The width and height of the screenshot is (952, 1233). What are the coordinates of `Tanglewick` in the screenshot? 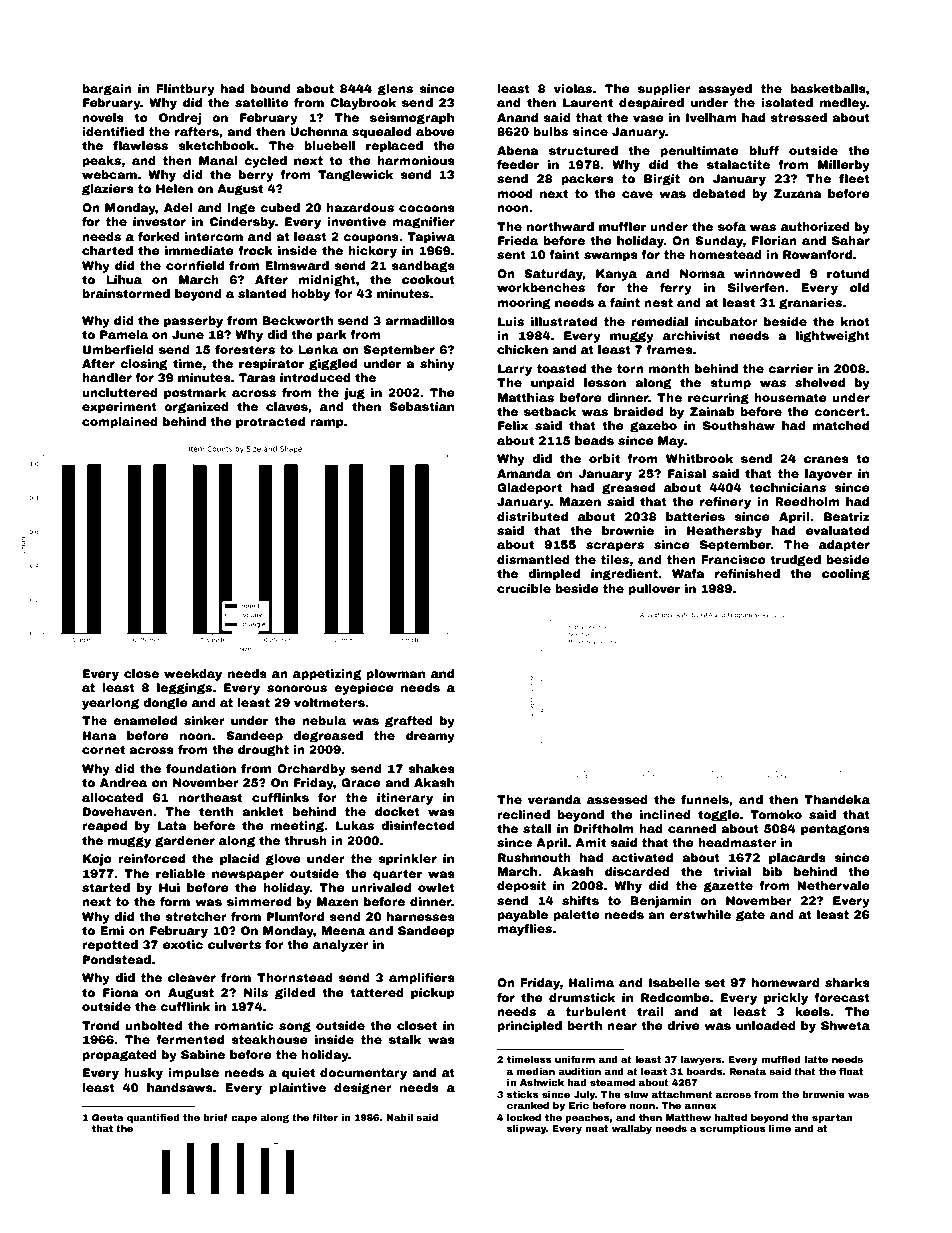 It's located at (355, 176).
